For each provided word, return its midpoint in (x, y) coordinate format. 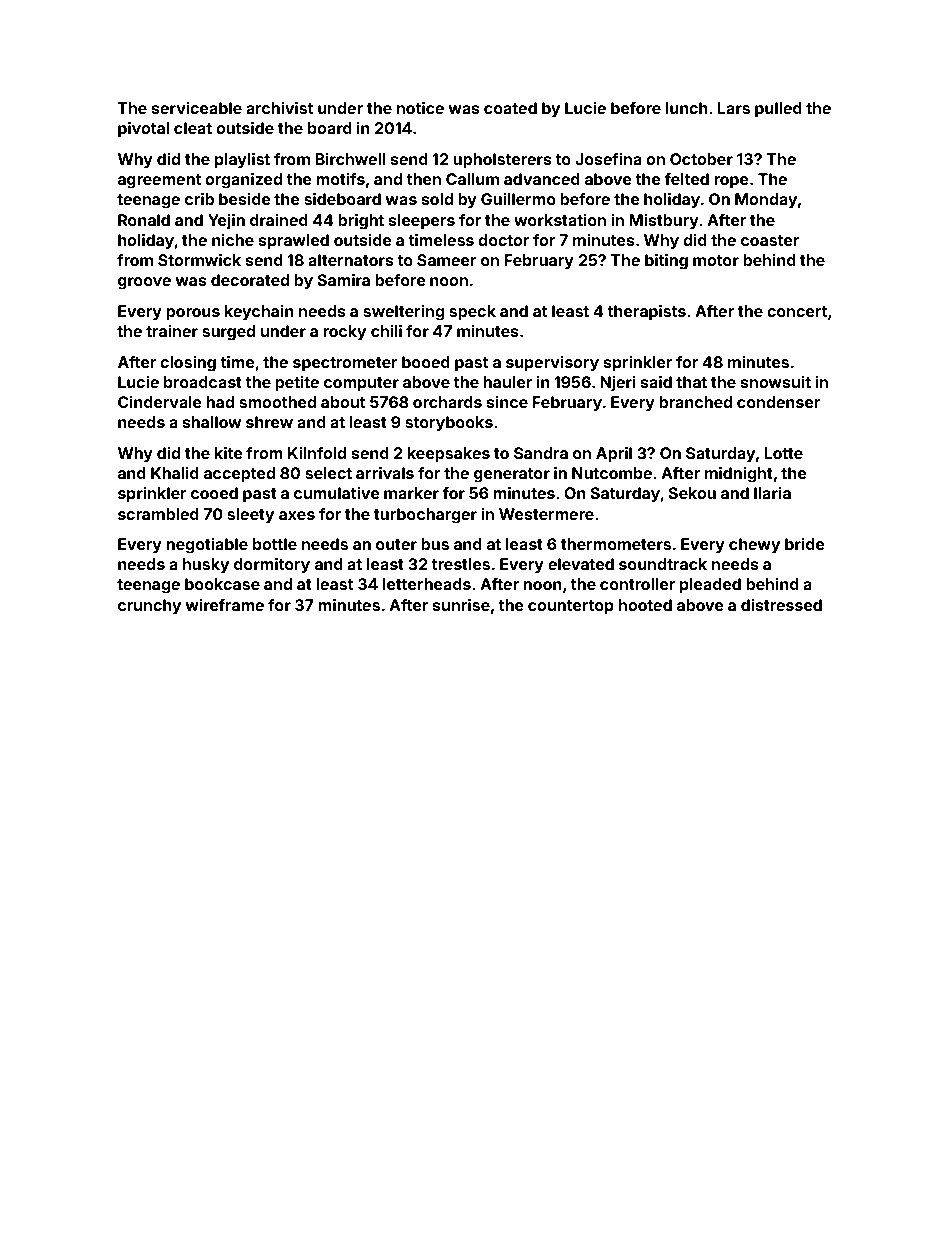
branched (695, 402)
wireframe (224, 605)
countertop (571, 607)
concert (797, 311)
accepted (239, 475)
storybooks (449, 424)
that (691, 382)
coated (510, 108)
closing (188, 364)
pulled (778, 110)
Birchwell (350, 159)
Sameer (447, 260)
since (507, 402)
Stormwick (199, 260)
